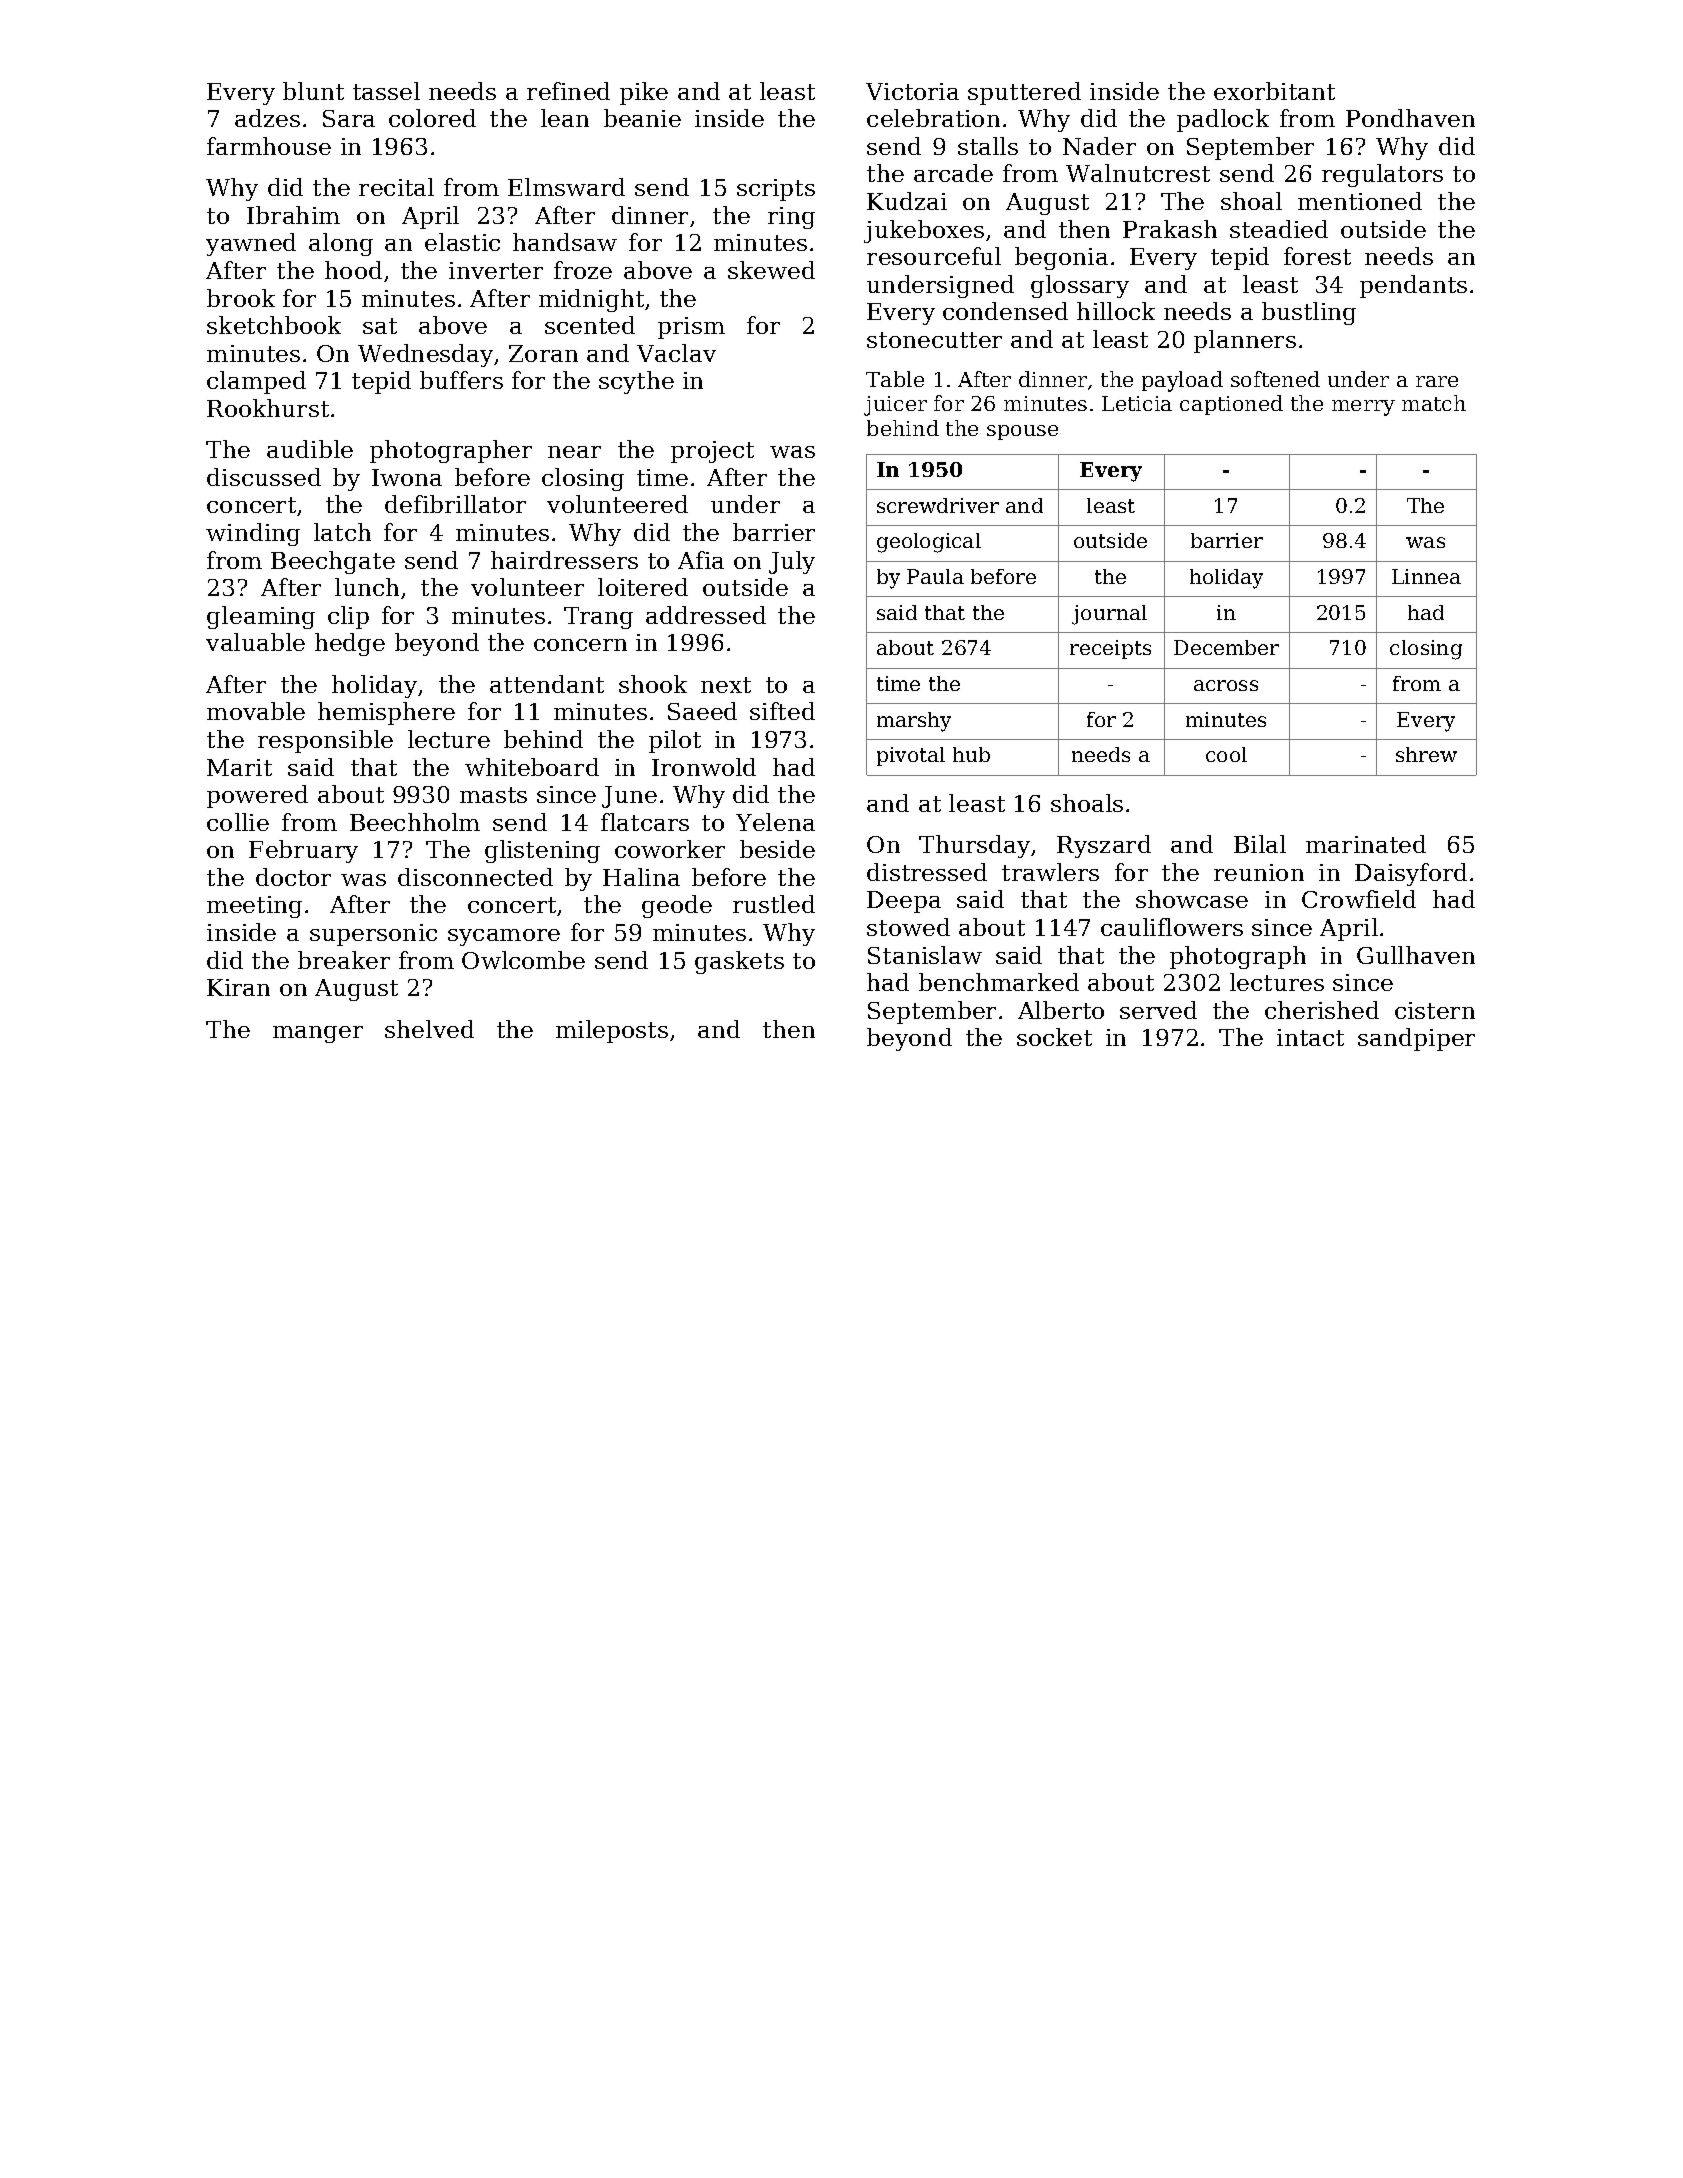  I want to click on Sara, so click(349, 118).
